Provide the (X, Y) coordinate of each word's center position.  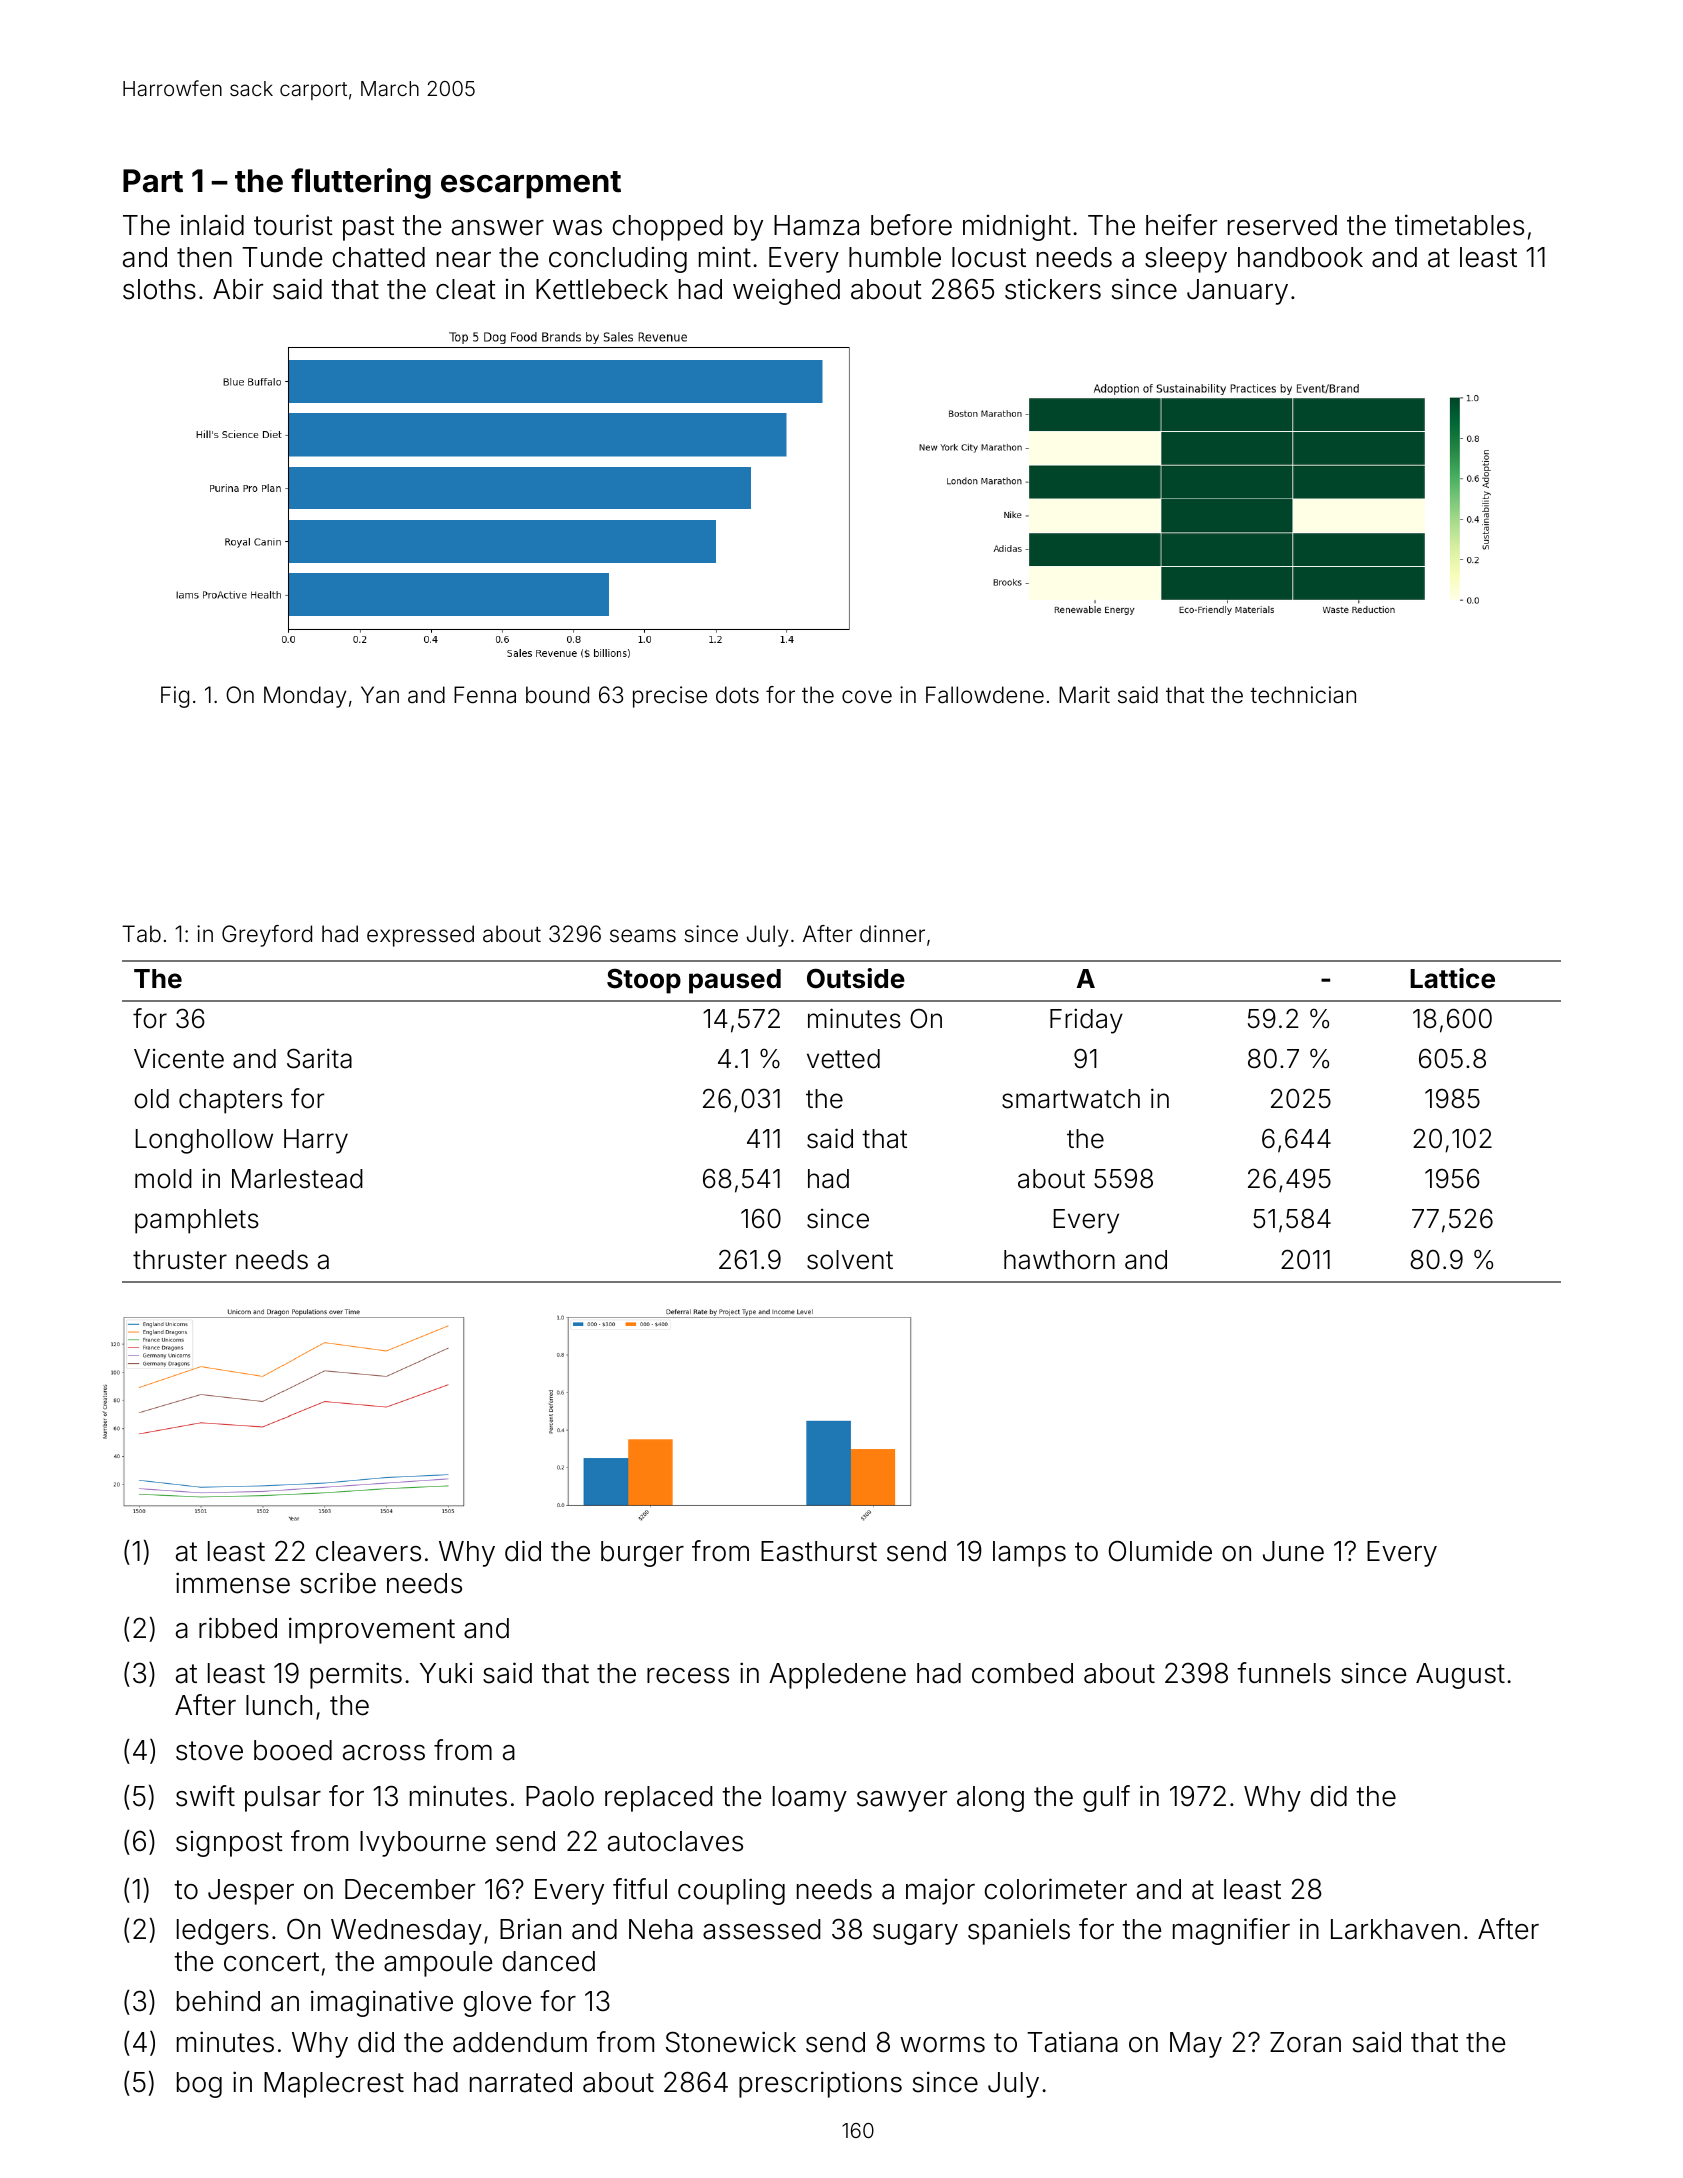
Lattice (1452, 978)
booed (293, 1750)
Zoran (1305, 2042)
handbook (1300, 257)
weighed (786, 291)
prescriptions (820, 2084)
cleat (466, 289)
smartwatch (1071, 1099)
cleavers (368, 1551)
